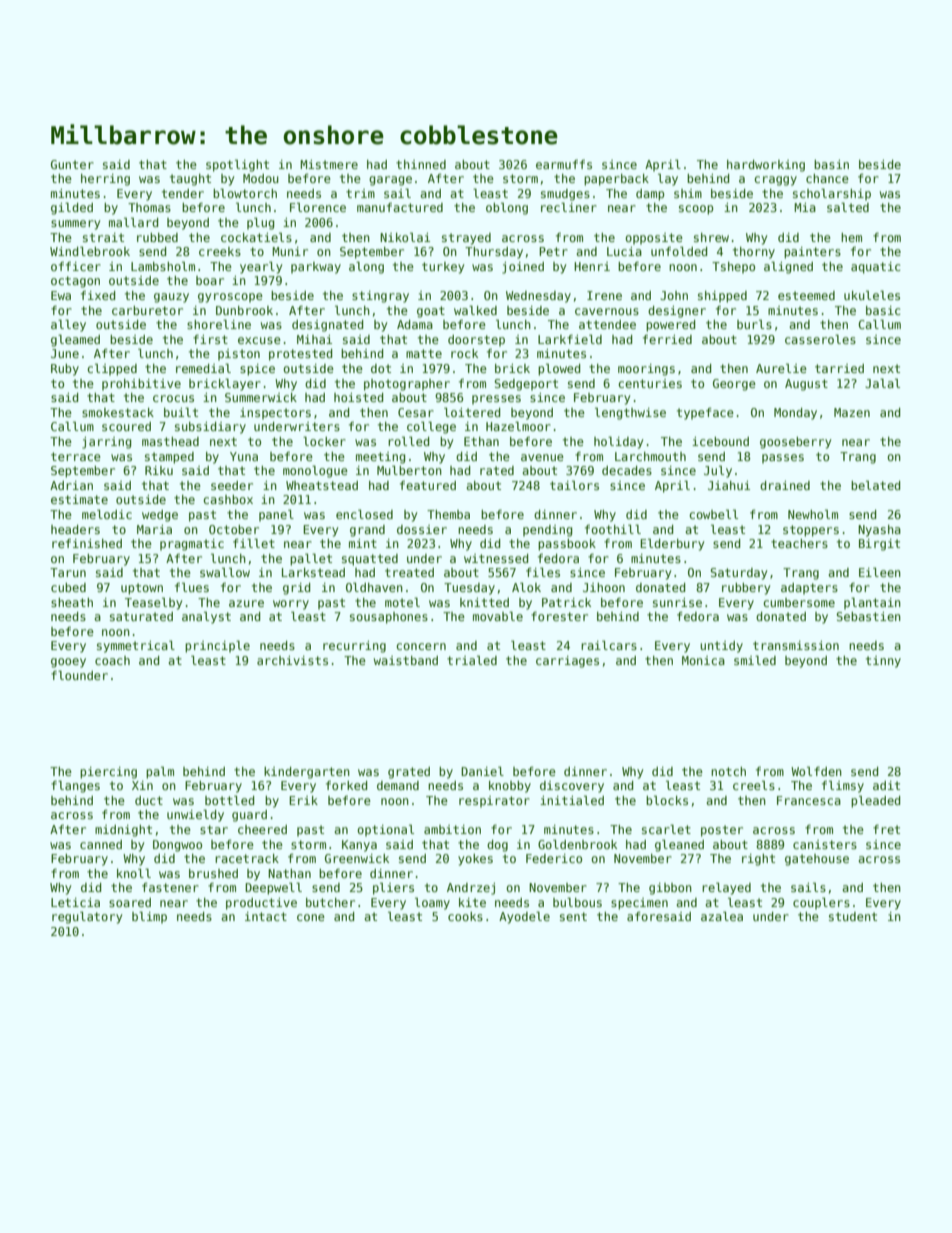 This image has height=1233, width=952. What do you see at coordinates (572, 787) in the image?
I see `discovery` at bounding box center [572, 787].
